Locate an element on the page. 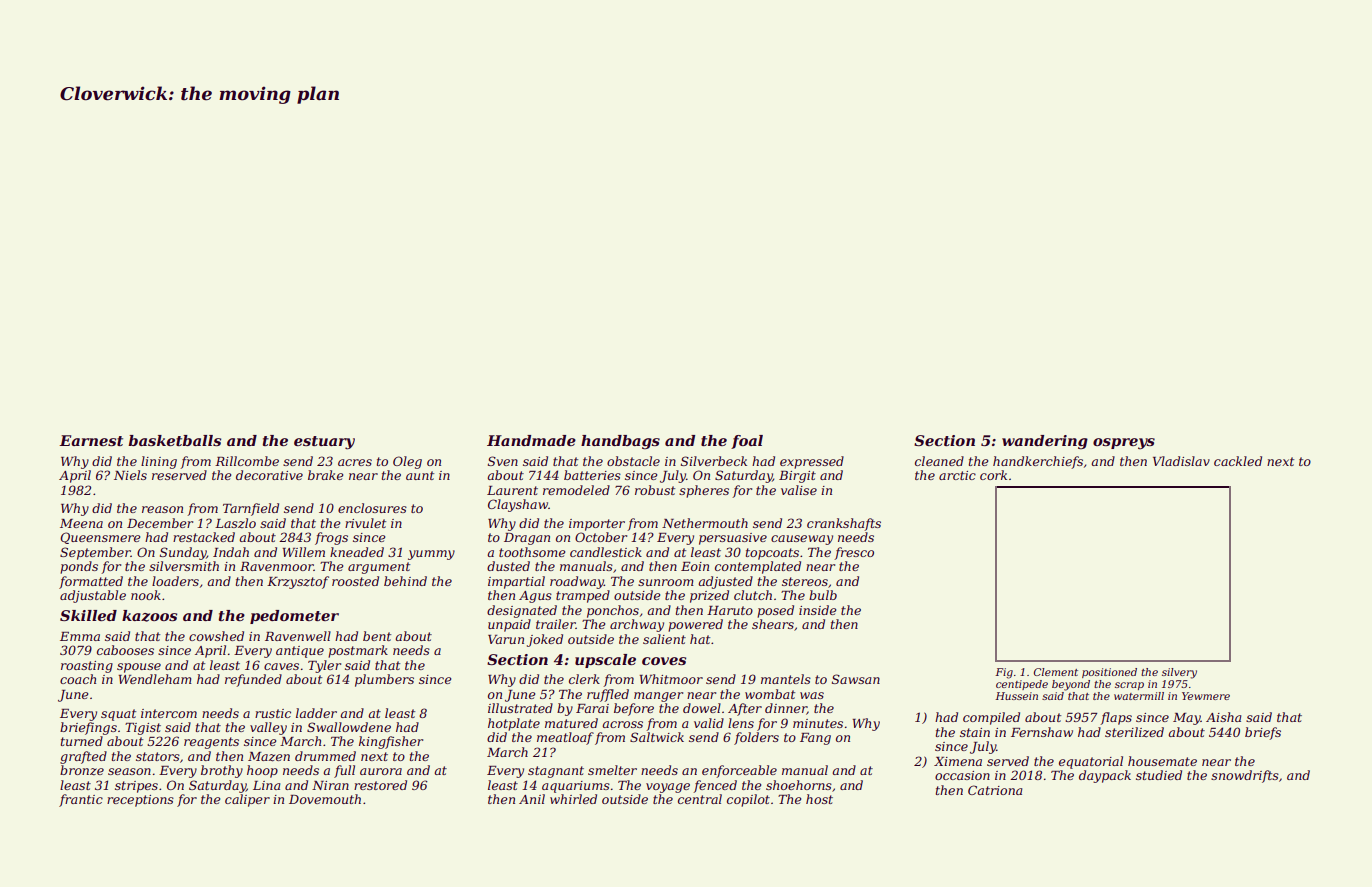  antique is located at coordinates (300, 652).
